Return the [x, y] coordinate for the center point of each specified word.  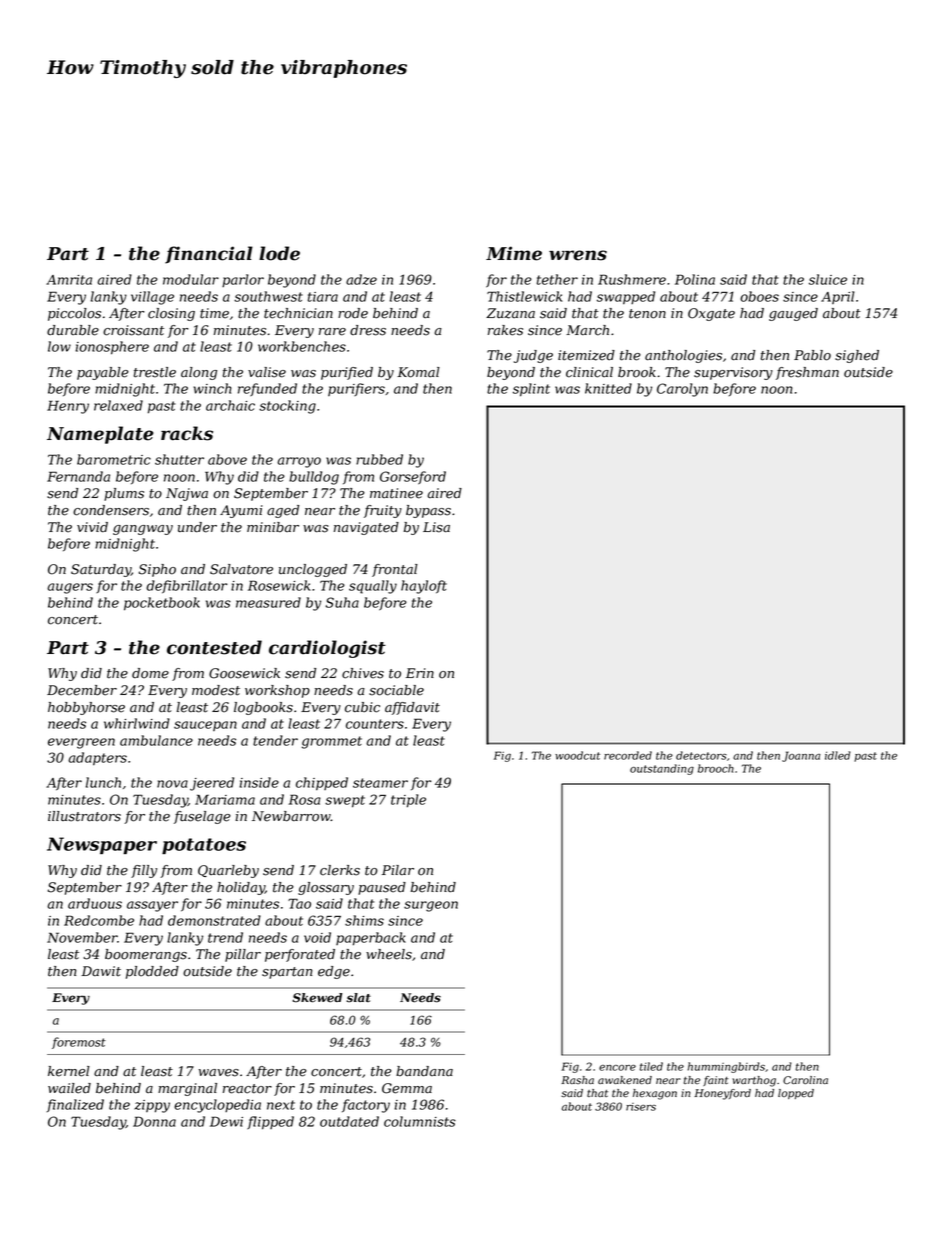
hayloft [424, 587]
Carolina [805, 1080]
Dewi [226, 1121]
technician [298, 313]
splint [531, 390]
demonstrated [214, 920]
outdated [349, 1121]
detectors [701, 755]
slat [358, 998]
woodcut [577, 755]
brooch [716, 768]
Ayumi [241, 511]
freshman [807, 373]
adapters [97, 759]
